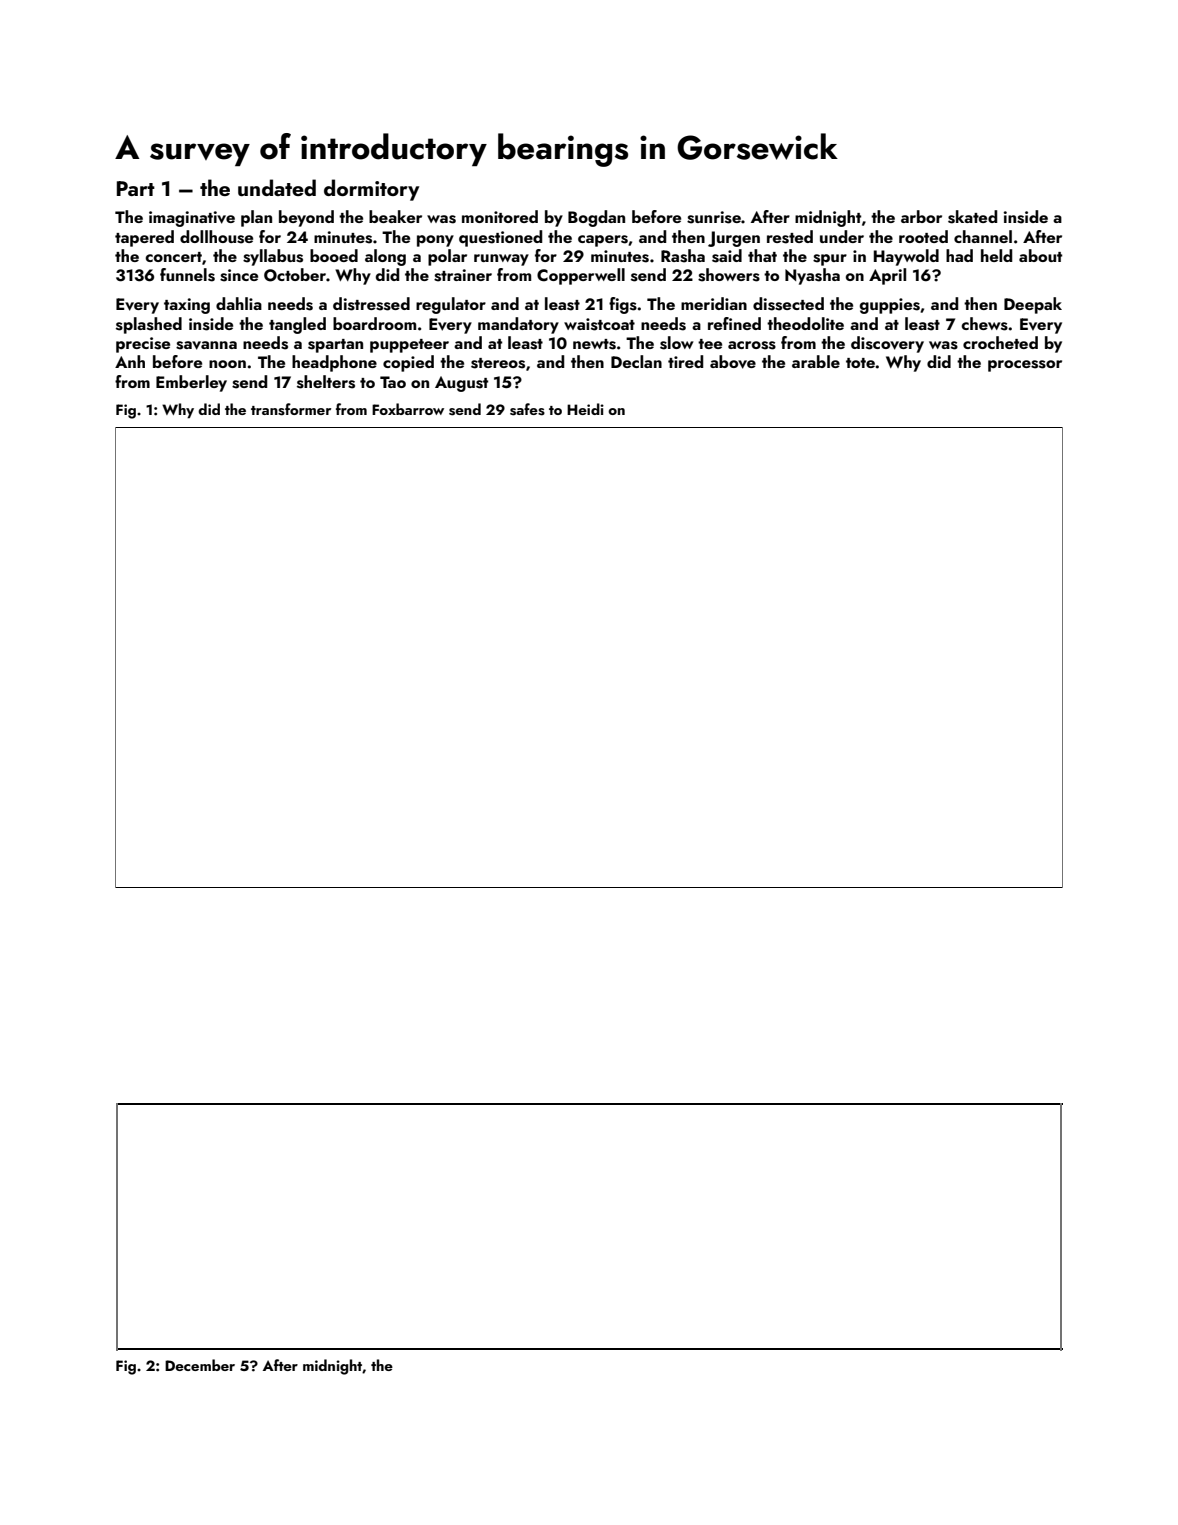 The height and width of the screenshot is (1525, 1178). I want to click on safes, so click(527, 409).
